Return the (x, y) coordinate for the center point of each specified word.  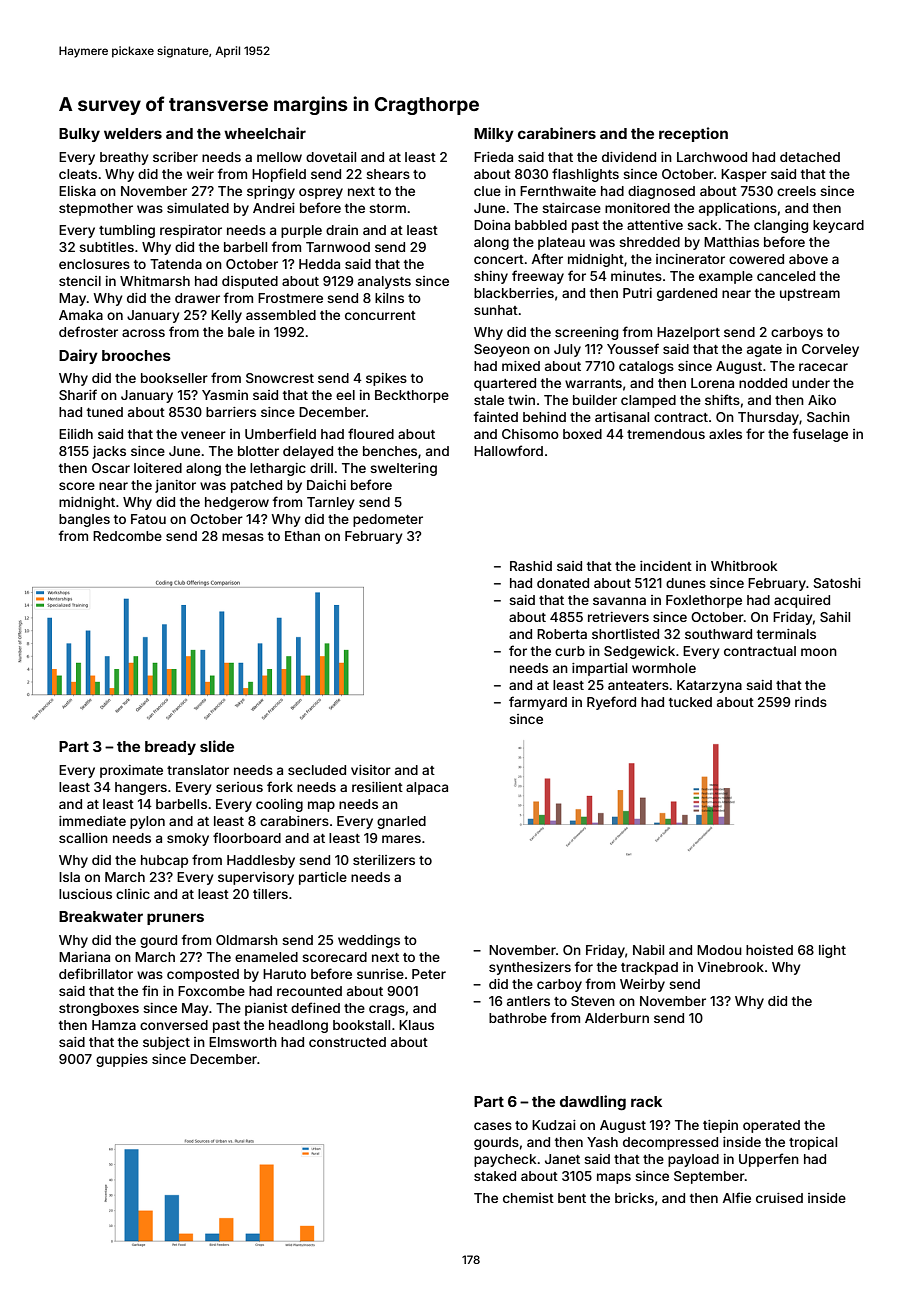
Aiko (822, 400)
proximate (131, 771)
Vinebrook (731, 967)
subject (166, 1043)
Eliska (77, 191)
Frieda (493, 157)
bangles (84, 520)
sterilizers (384, 860)
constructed (347, 1042)
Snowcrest (280, 378)
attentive (655, 225)
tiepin (720, 1126)
